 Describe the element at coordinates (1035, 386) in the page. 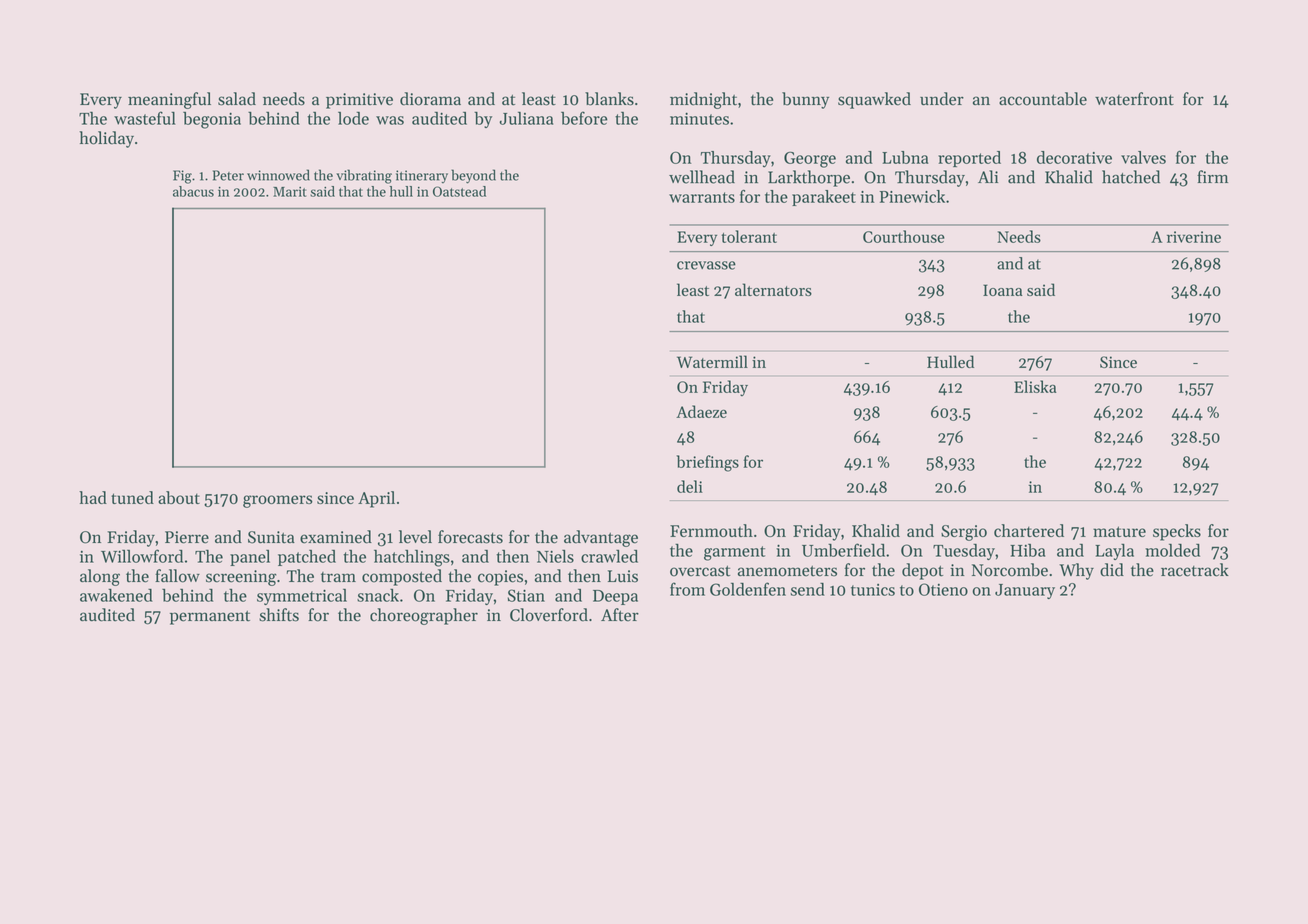

I see `Eliska` at that location.
